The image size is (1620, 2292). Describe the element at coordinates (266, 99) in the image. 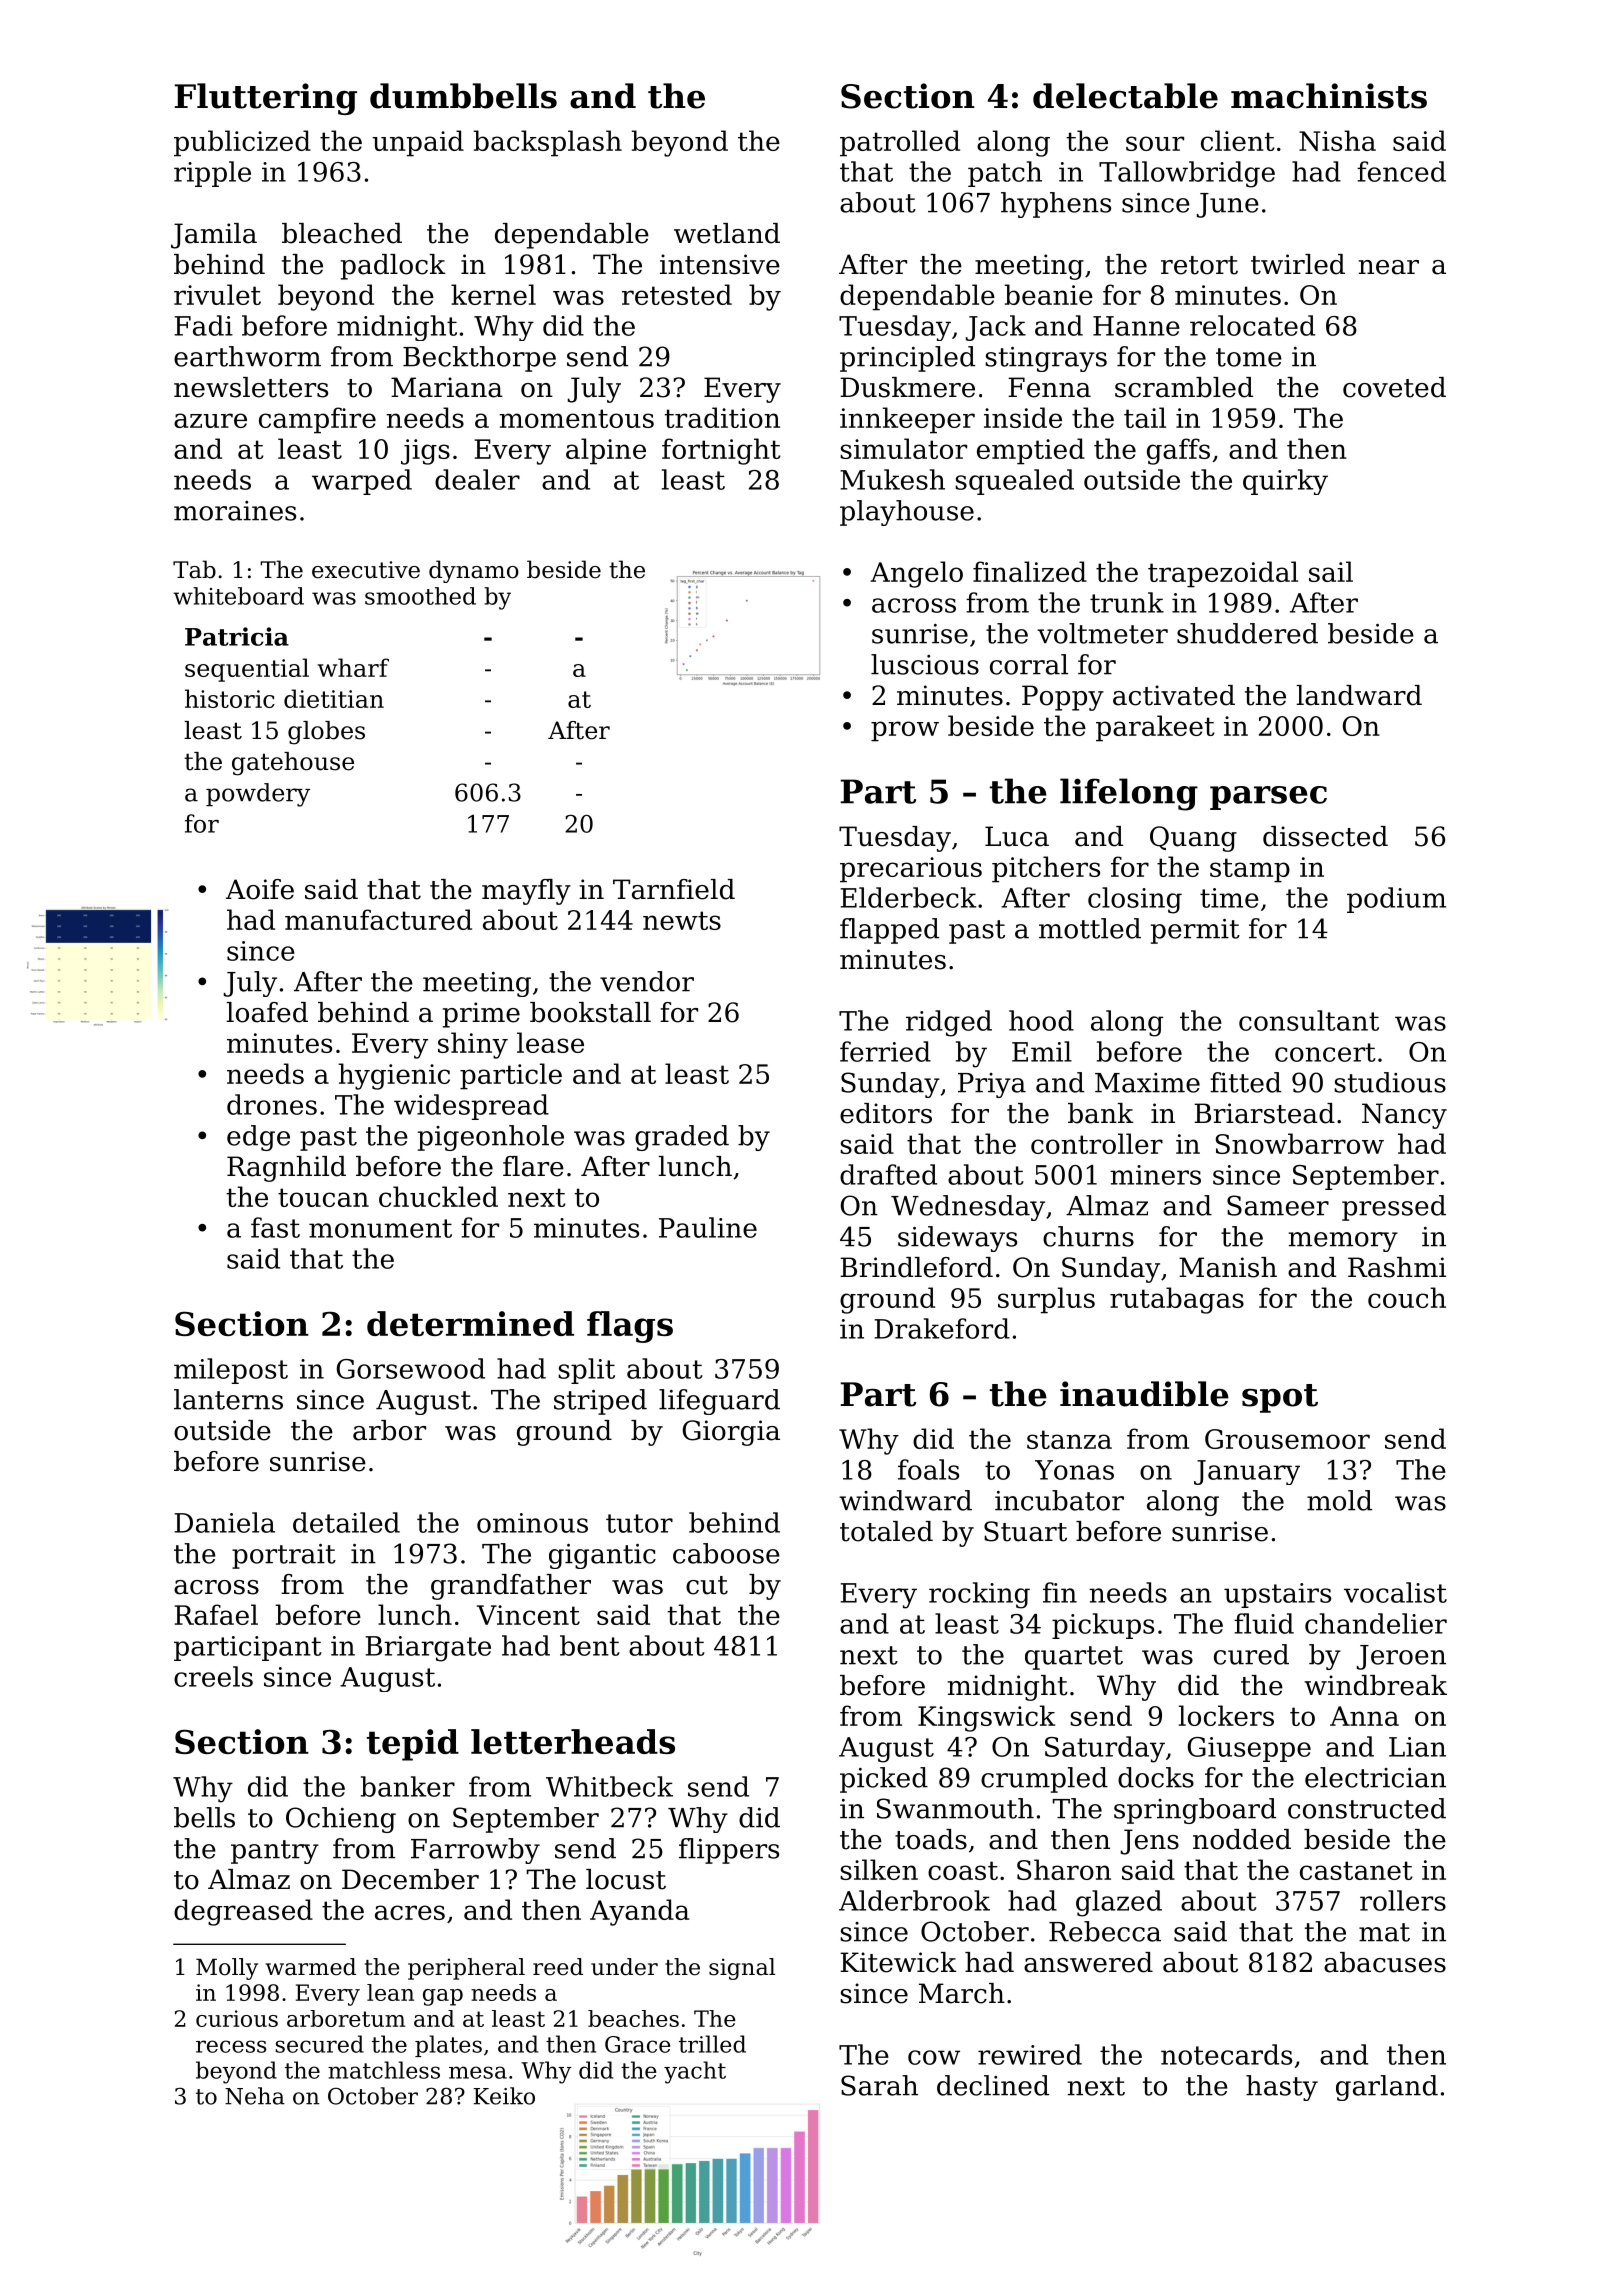

I see `Fluttering` at that location.
